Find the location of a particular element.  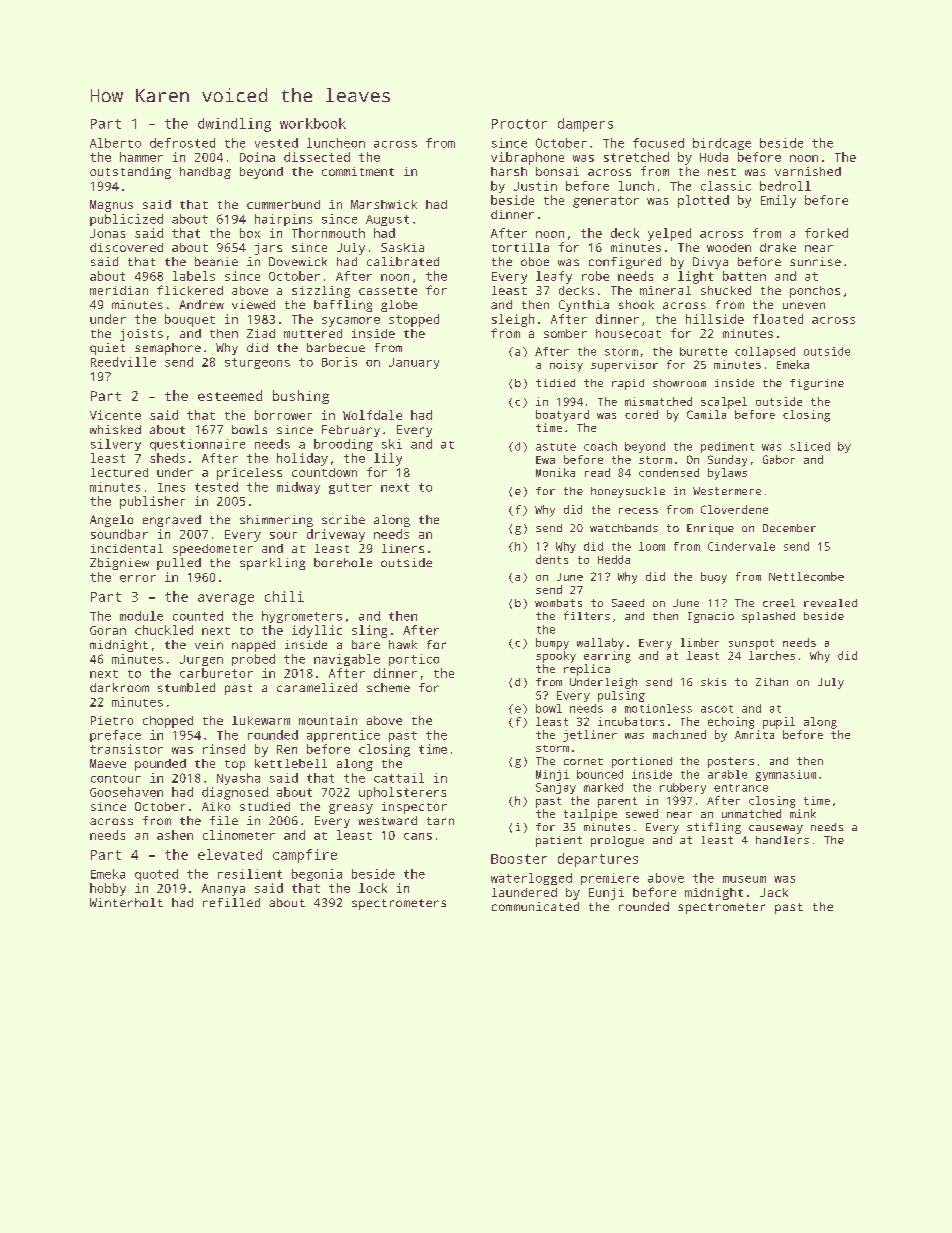

Jack is located at coordinates (774, 892).
